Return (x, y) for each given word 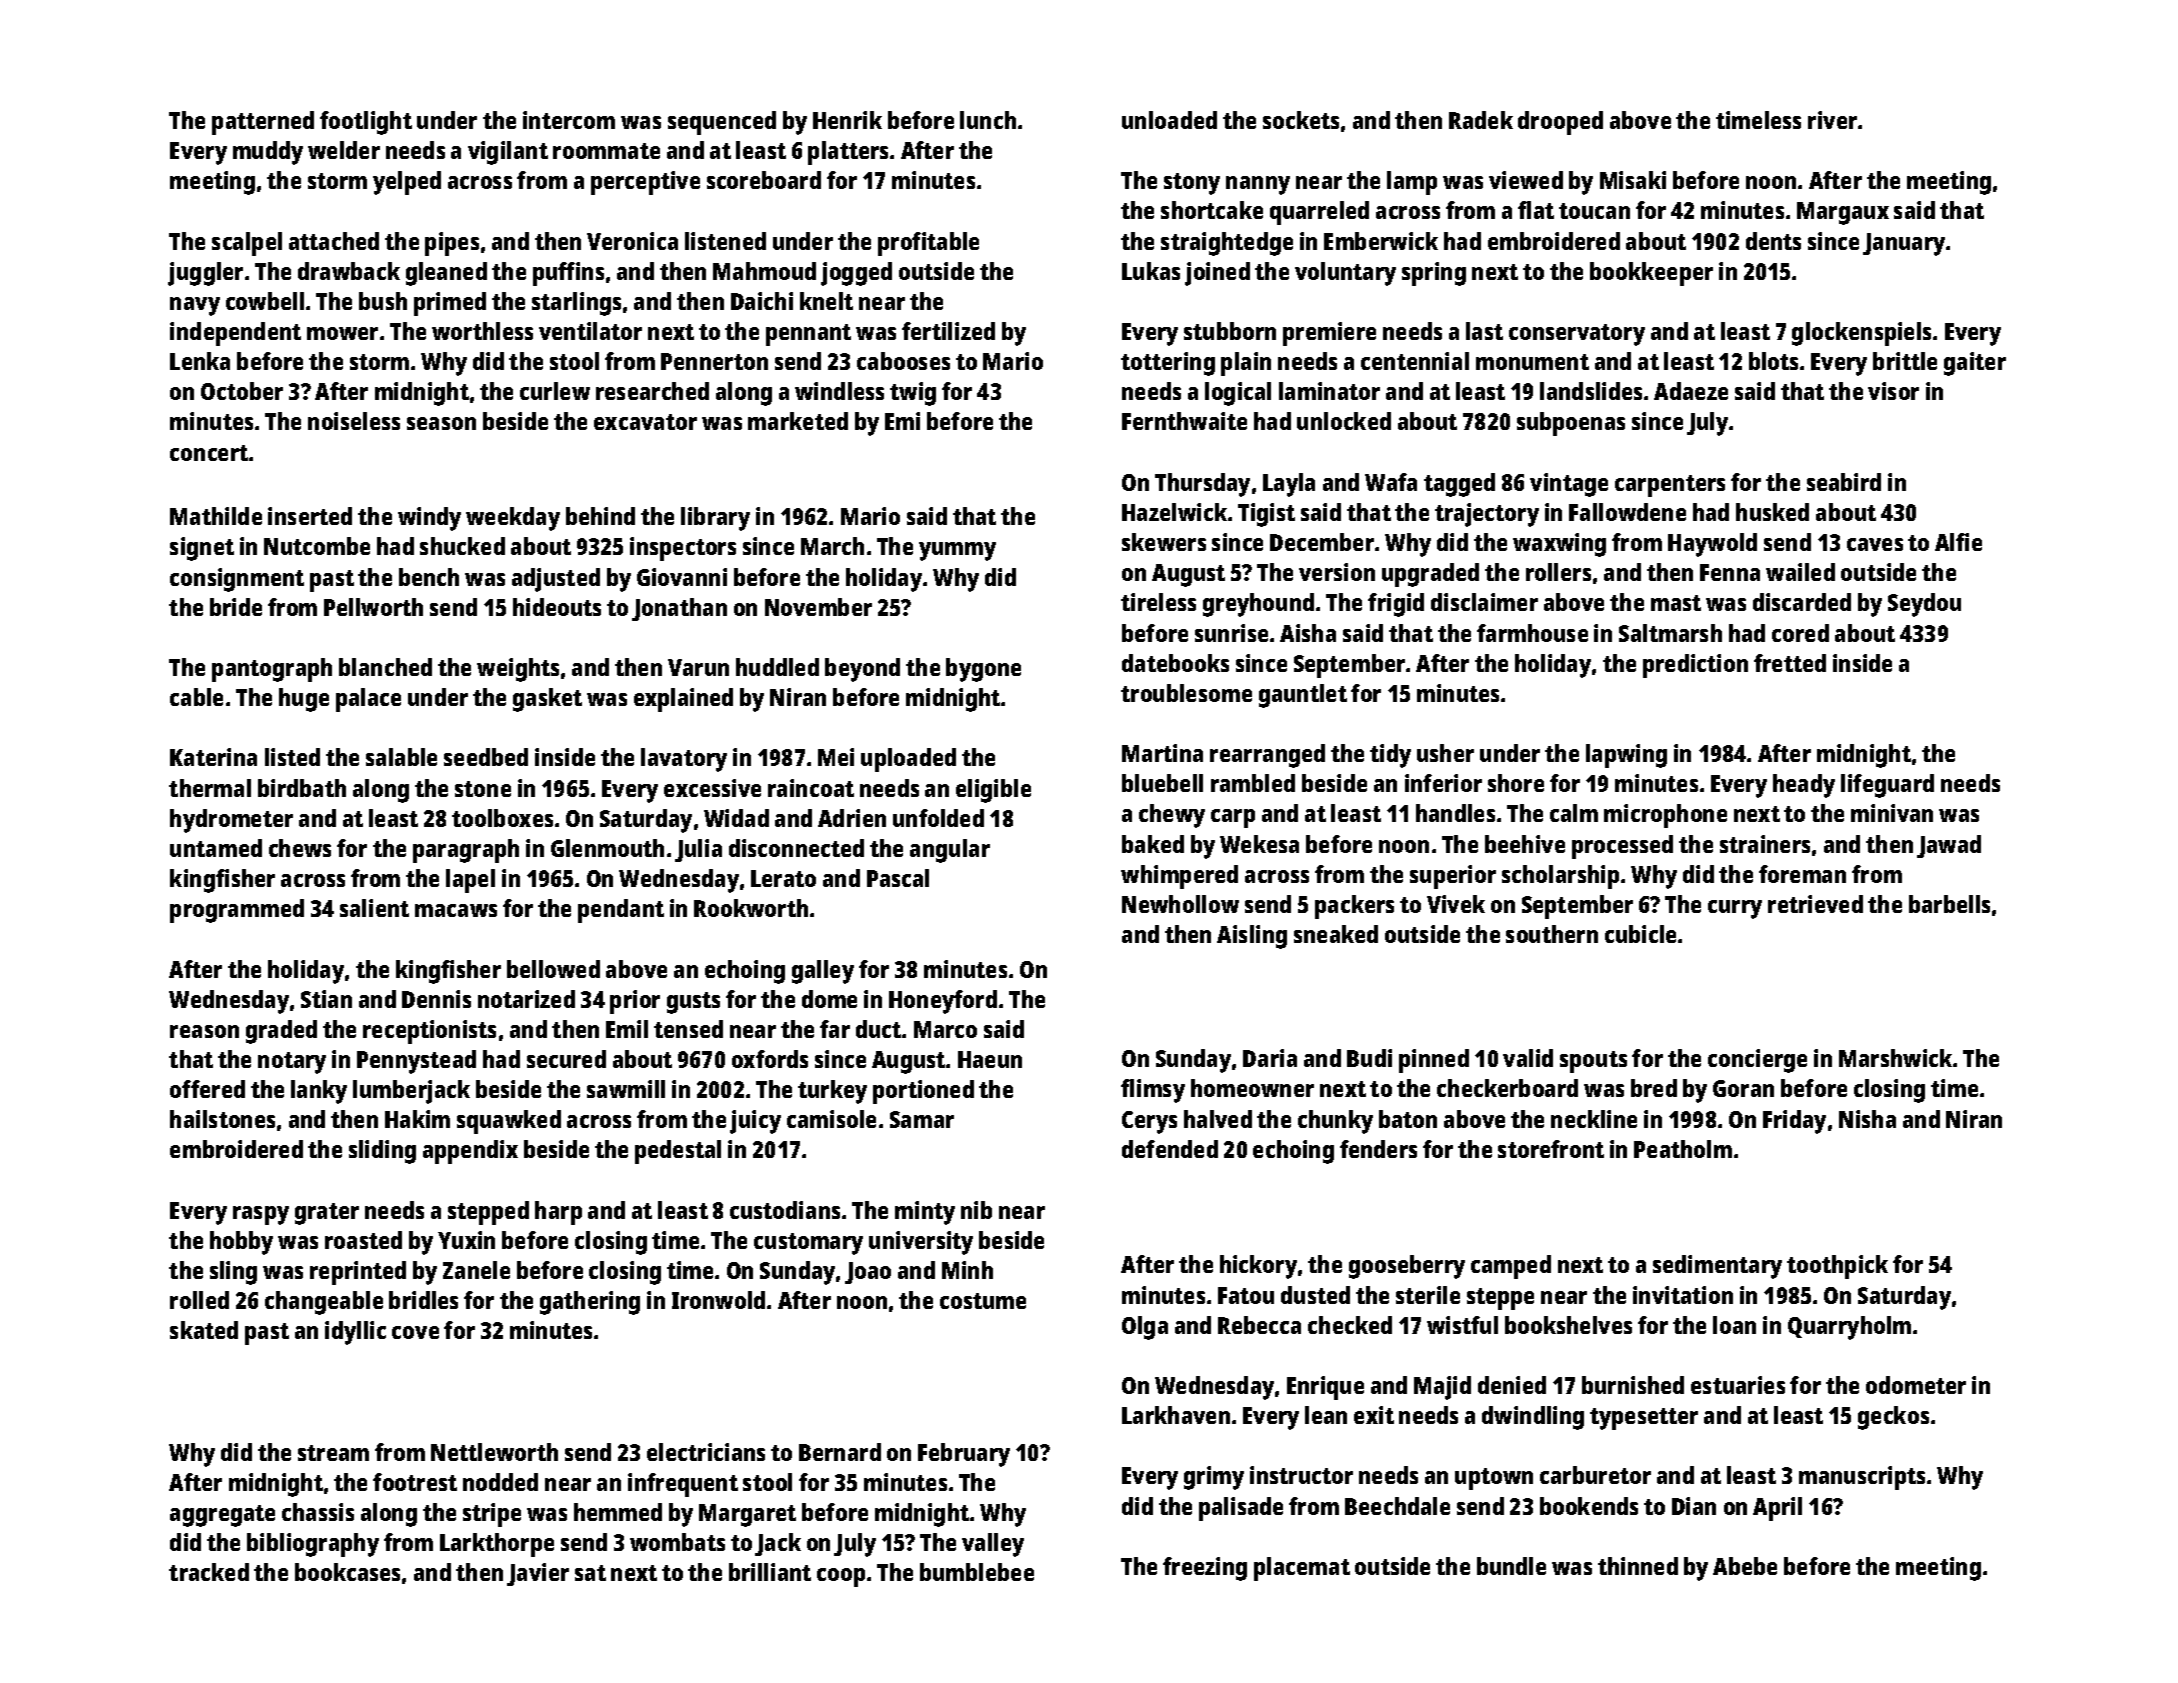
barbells (1949, 904)
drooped (1560, 123)
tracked (209, 1572)
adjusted (556, 580)
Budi (1369, 1058)
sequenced (722, 123)
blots (1773, 361)
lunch (988, 120)
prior (635, 1002)
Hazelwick (1174, 512)
